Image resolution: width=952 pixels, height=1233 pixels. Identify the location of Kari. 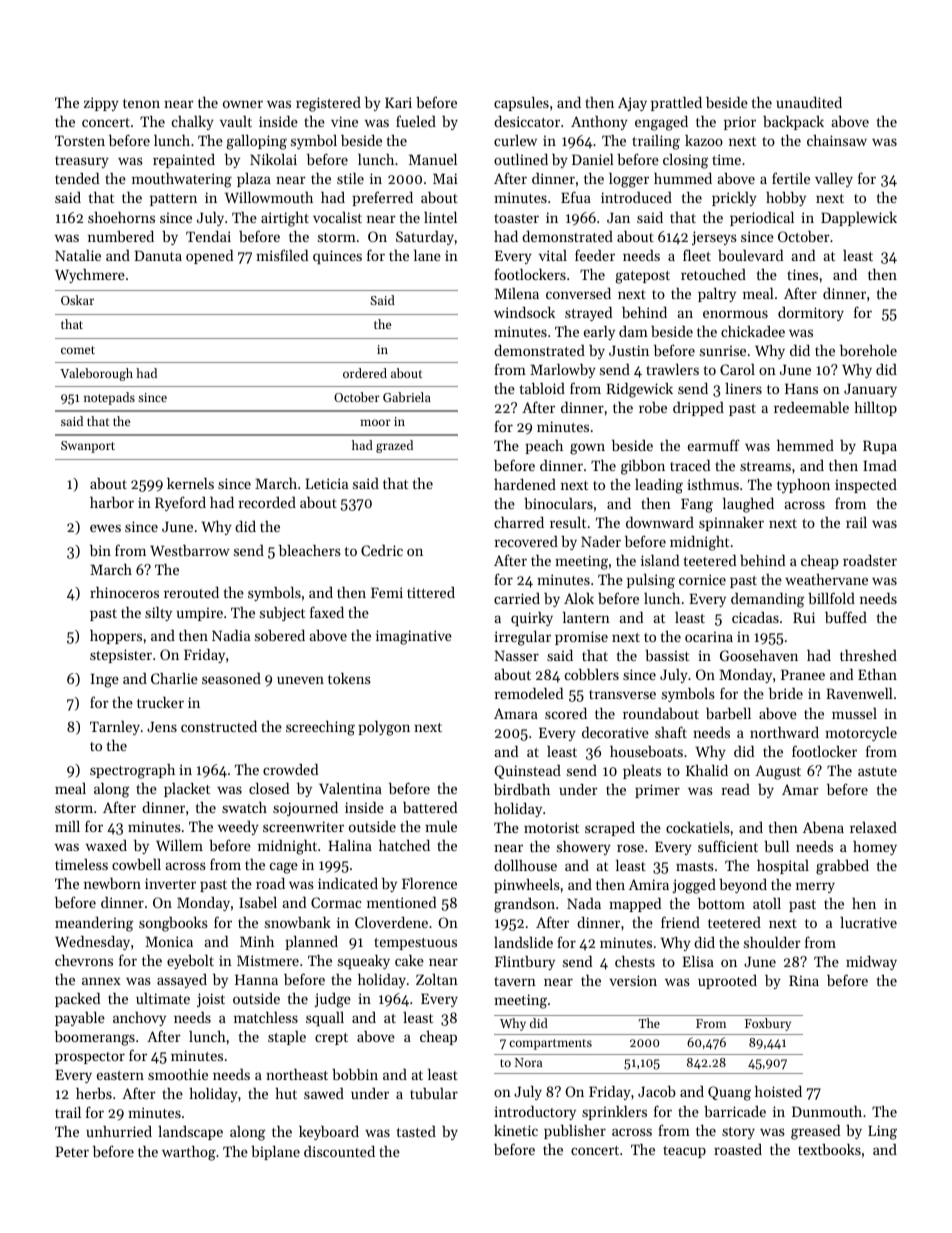
(398, 102).
